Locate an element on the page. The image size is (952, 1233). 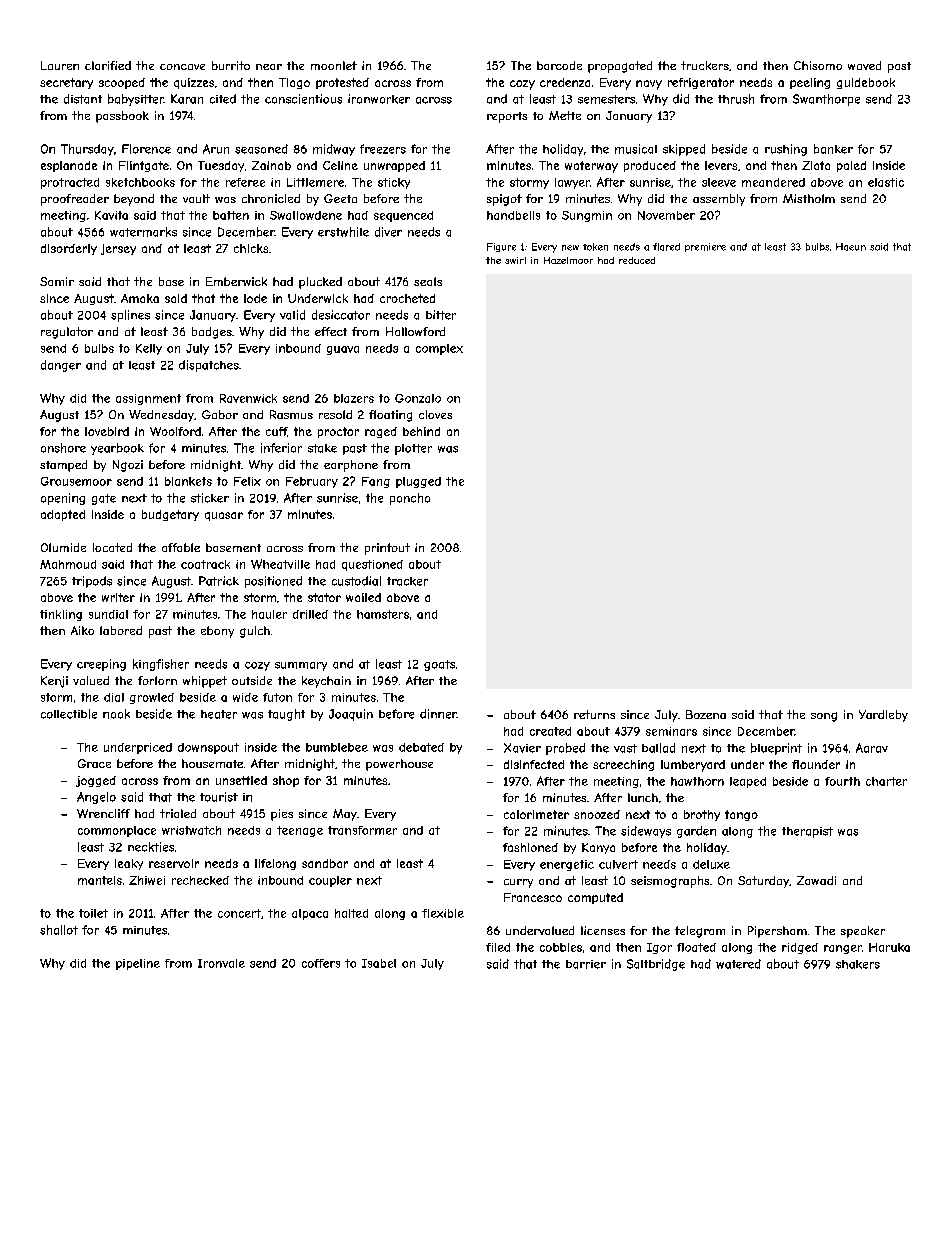
Bozena is located at coordinates (706, 714).
